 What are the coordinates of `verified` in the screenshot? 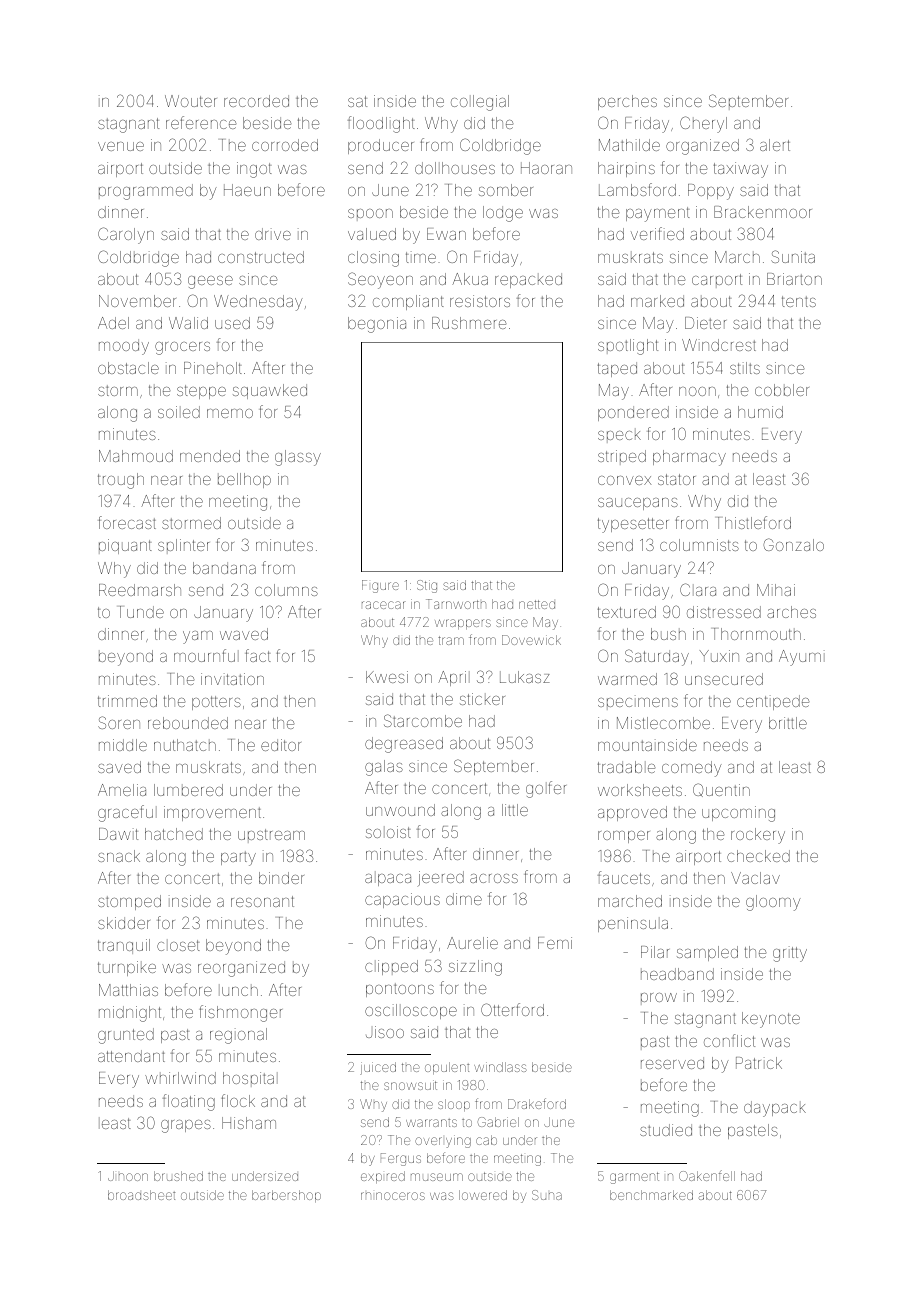 It's located at (657, 233).
